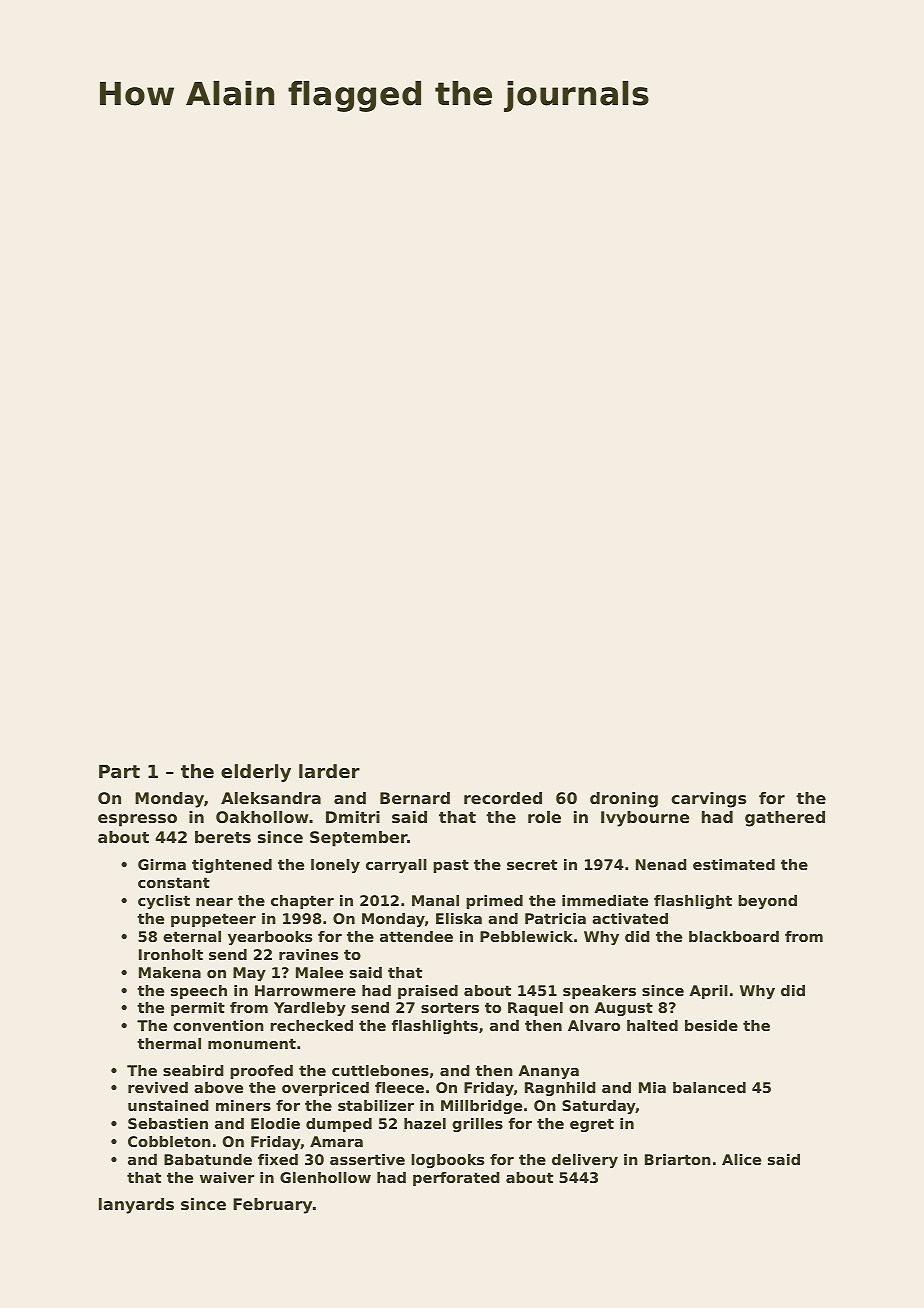  Describe the element at coordinates (708, 800) in the screenshot. I see `carvings` at that location.
